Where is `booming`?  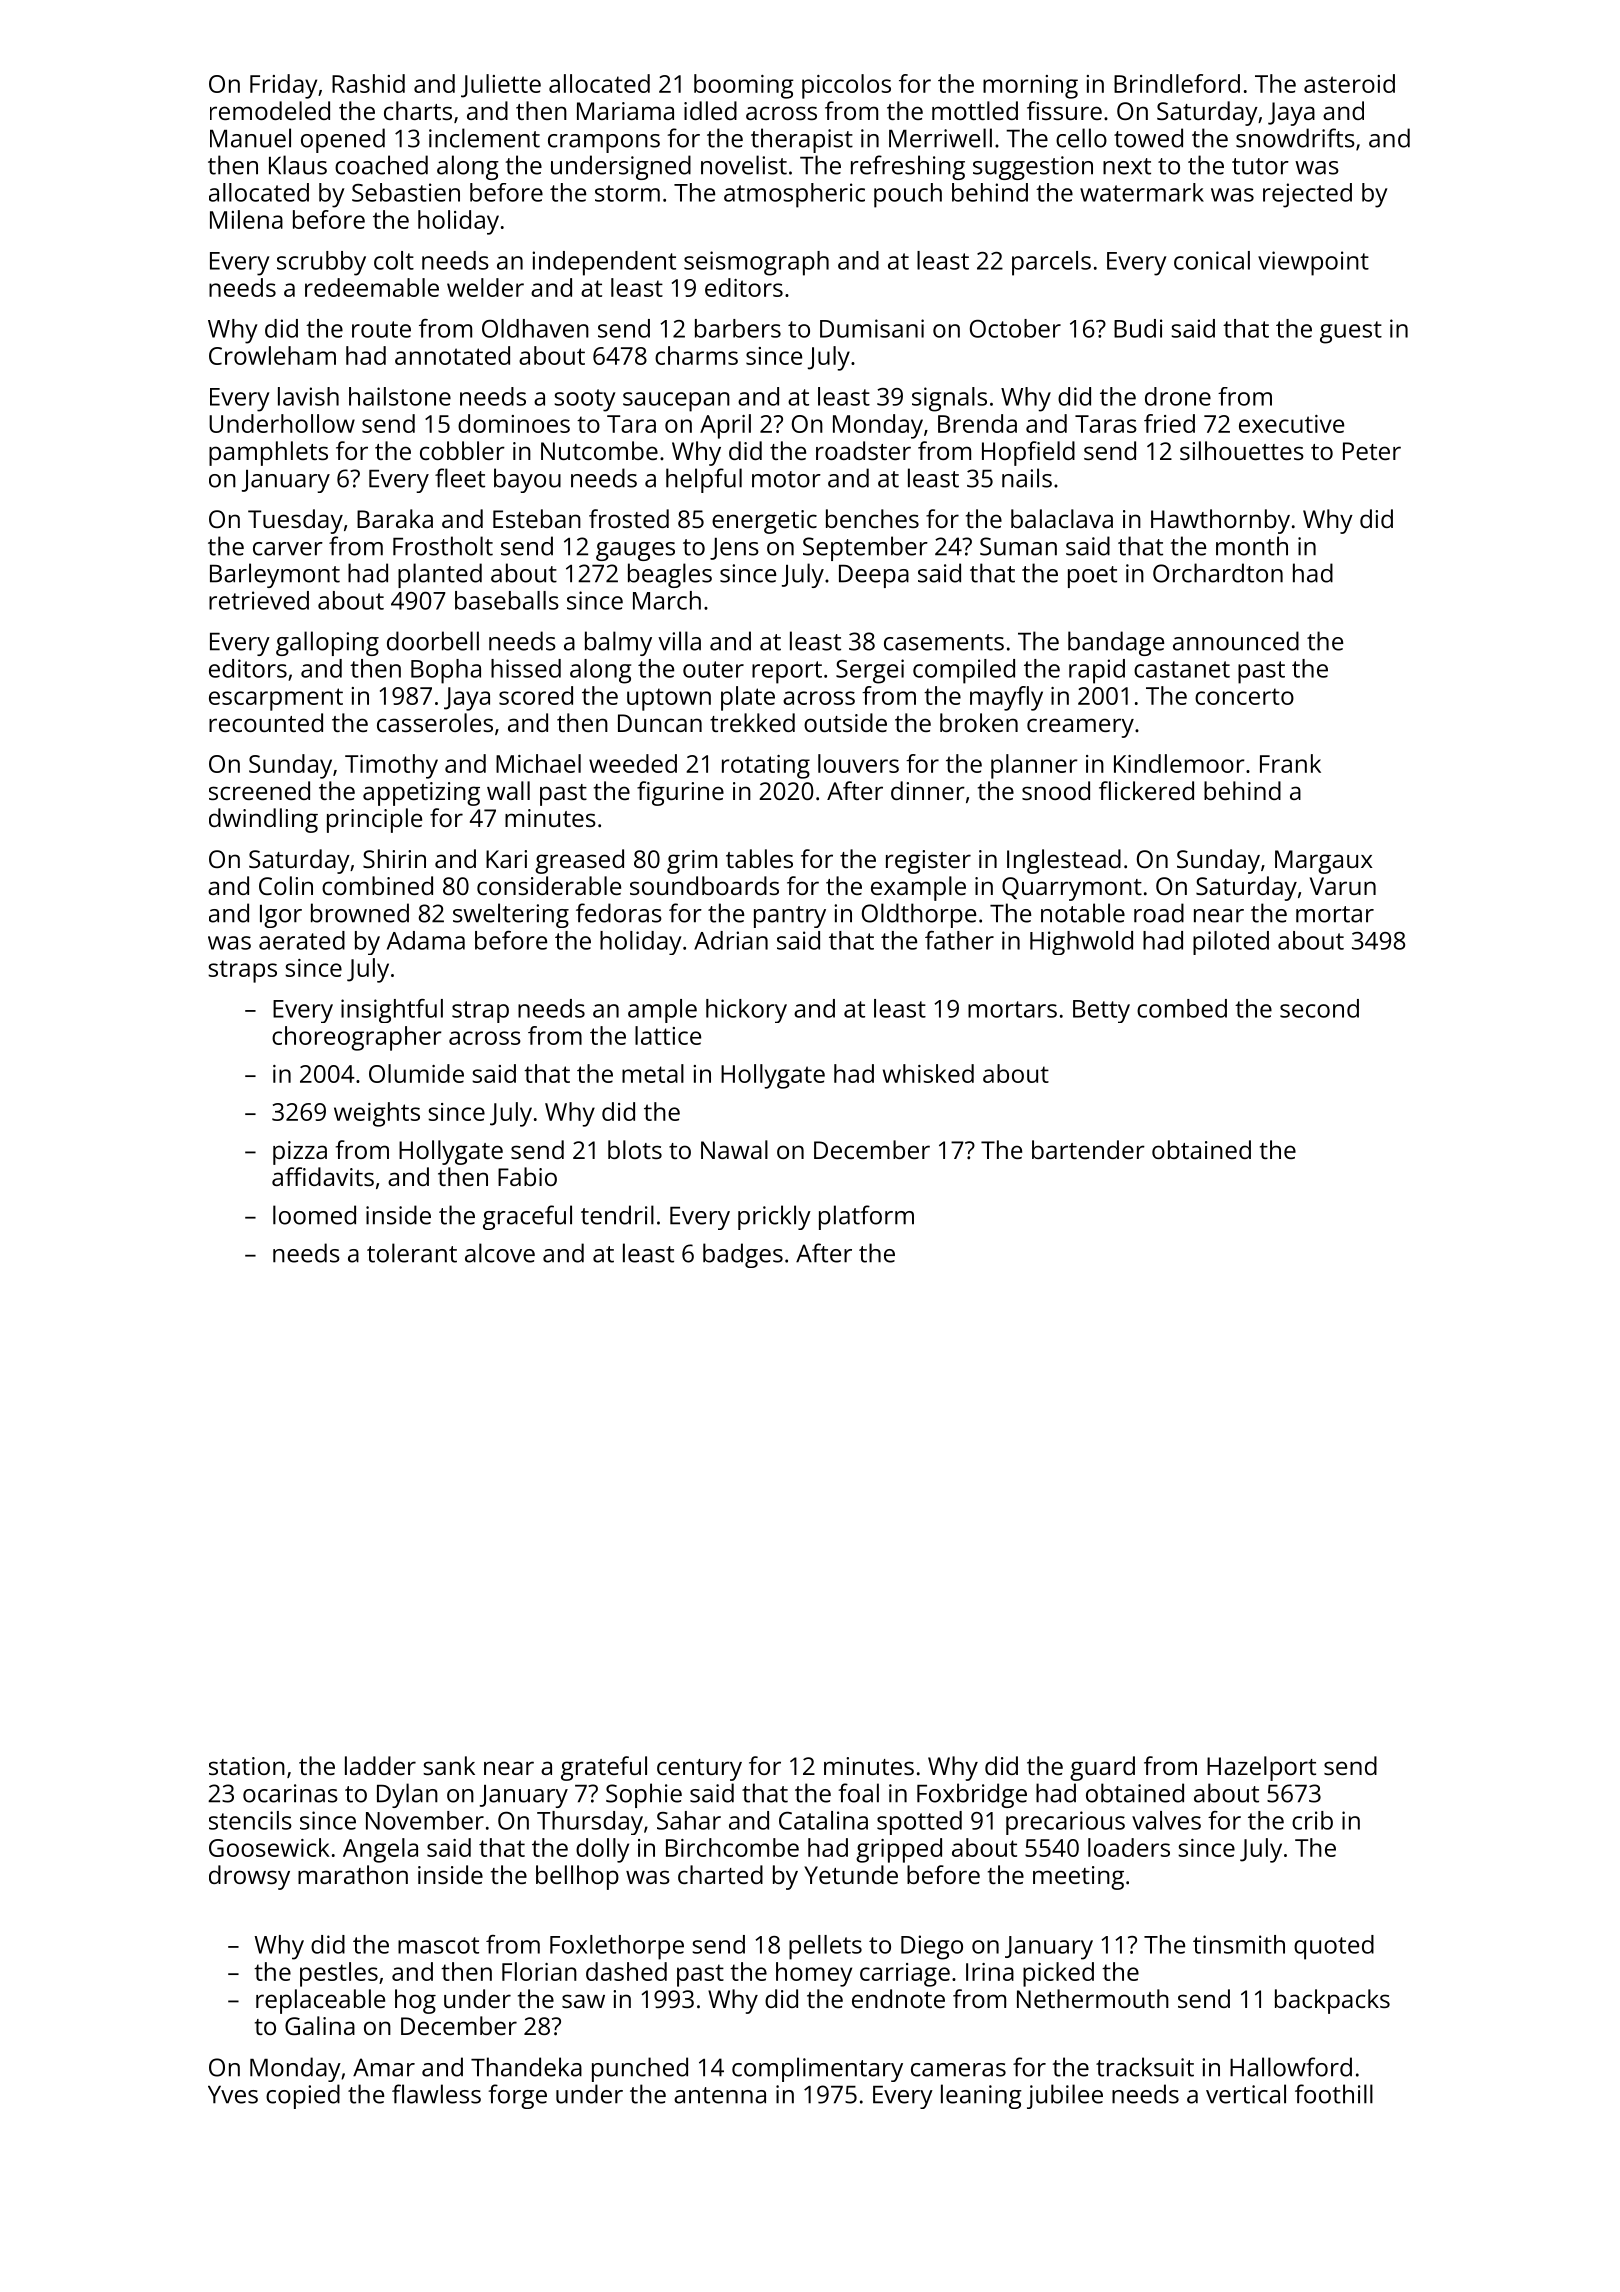 booming is located at coordinates (744, 86).
